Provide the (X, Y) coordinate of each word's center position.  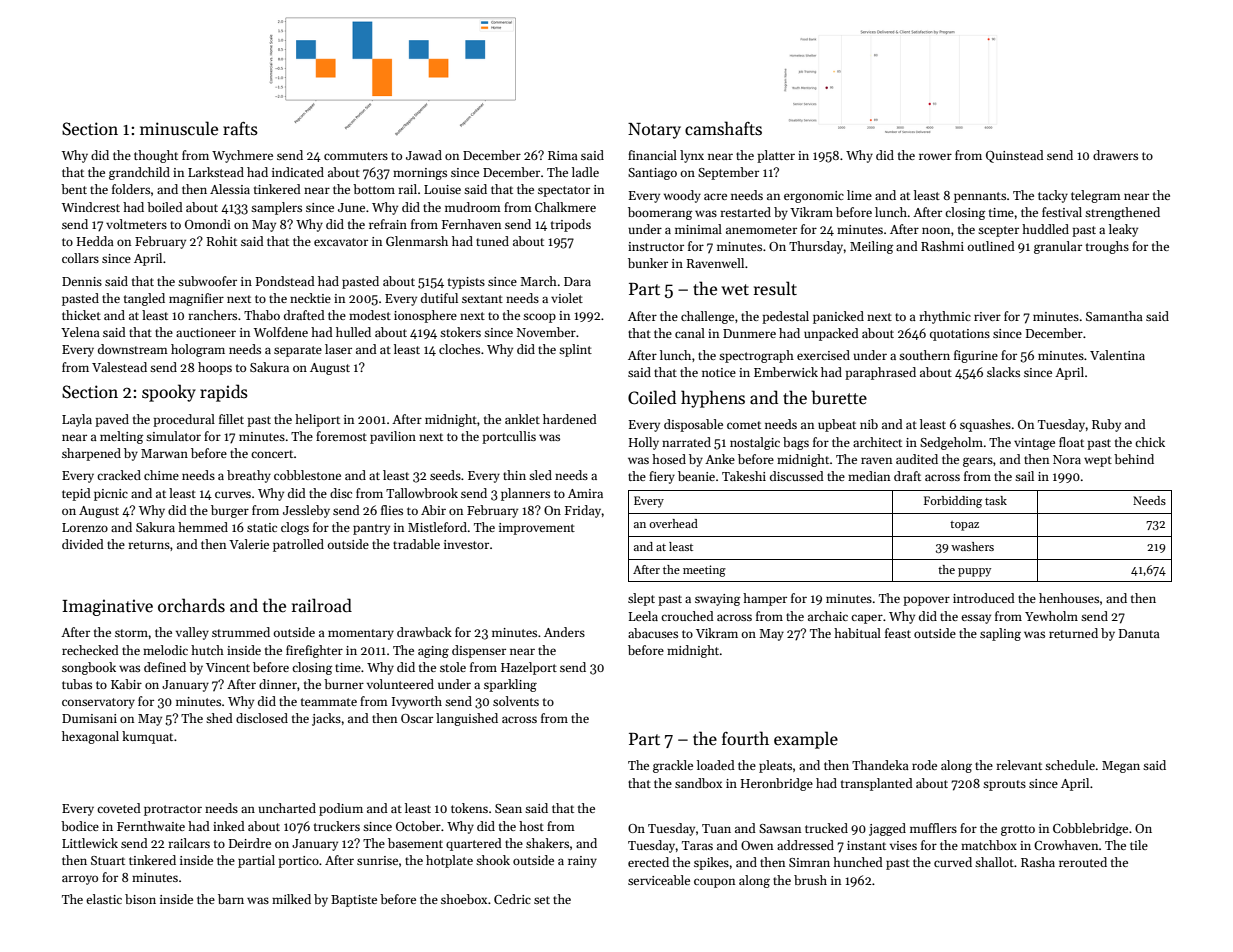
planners (525, 494)
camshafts (723, 128)
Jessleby (306, 511)
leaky (1123, 230)
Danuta (1139, 633)
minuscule (179, 128)
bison (140, 899)
